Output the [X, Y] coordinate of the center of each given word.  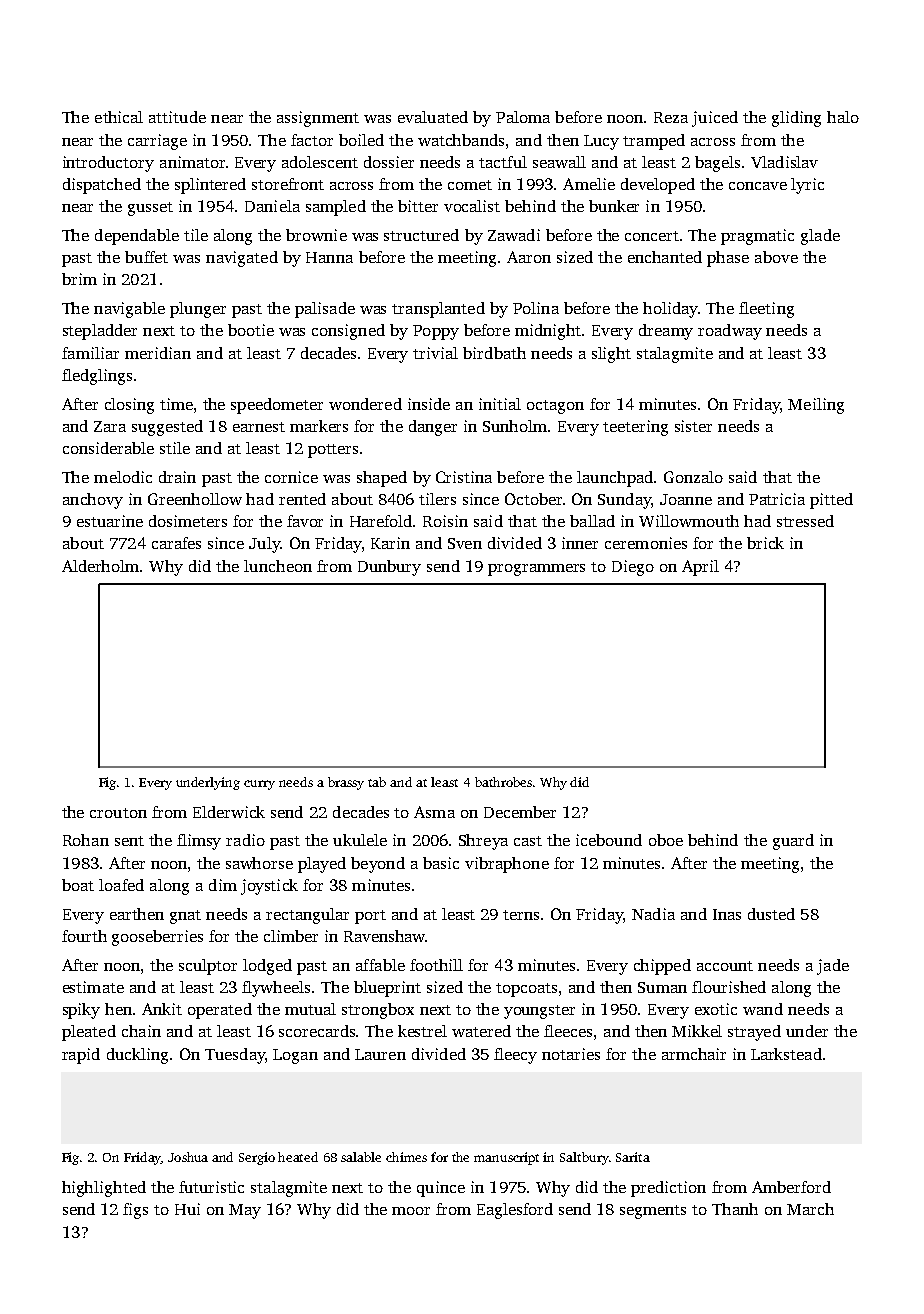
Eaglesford [515, 1211]
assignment [318, 119]
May [245, 1211]
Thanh [735, 1209]
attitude [177, 117]
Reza [671, 117]
